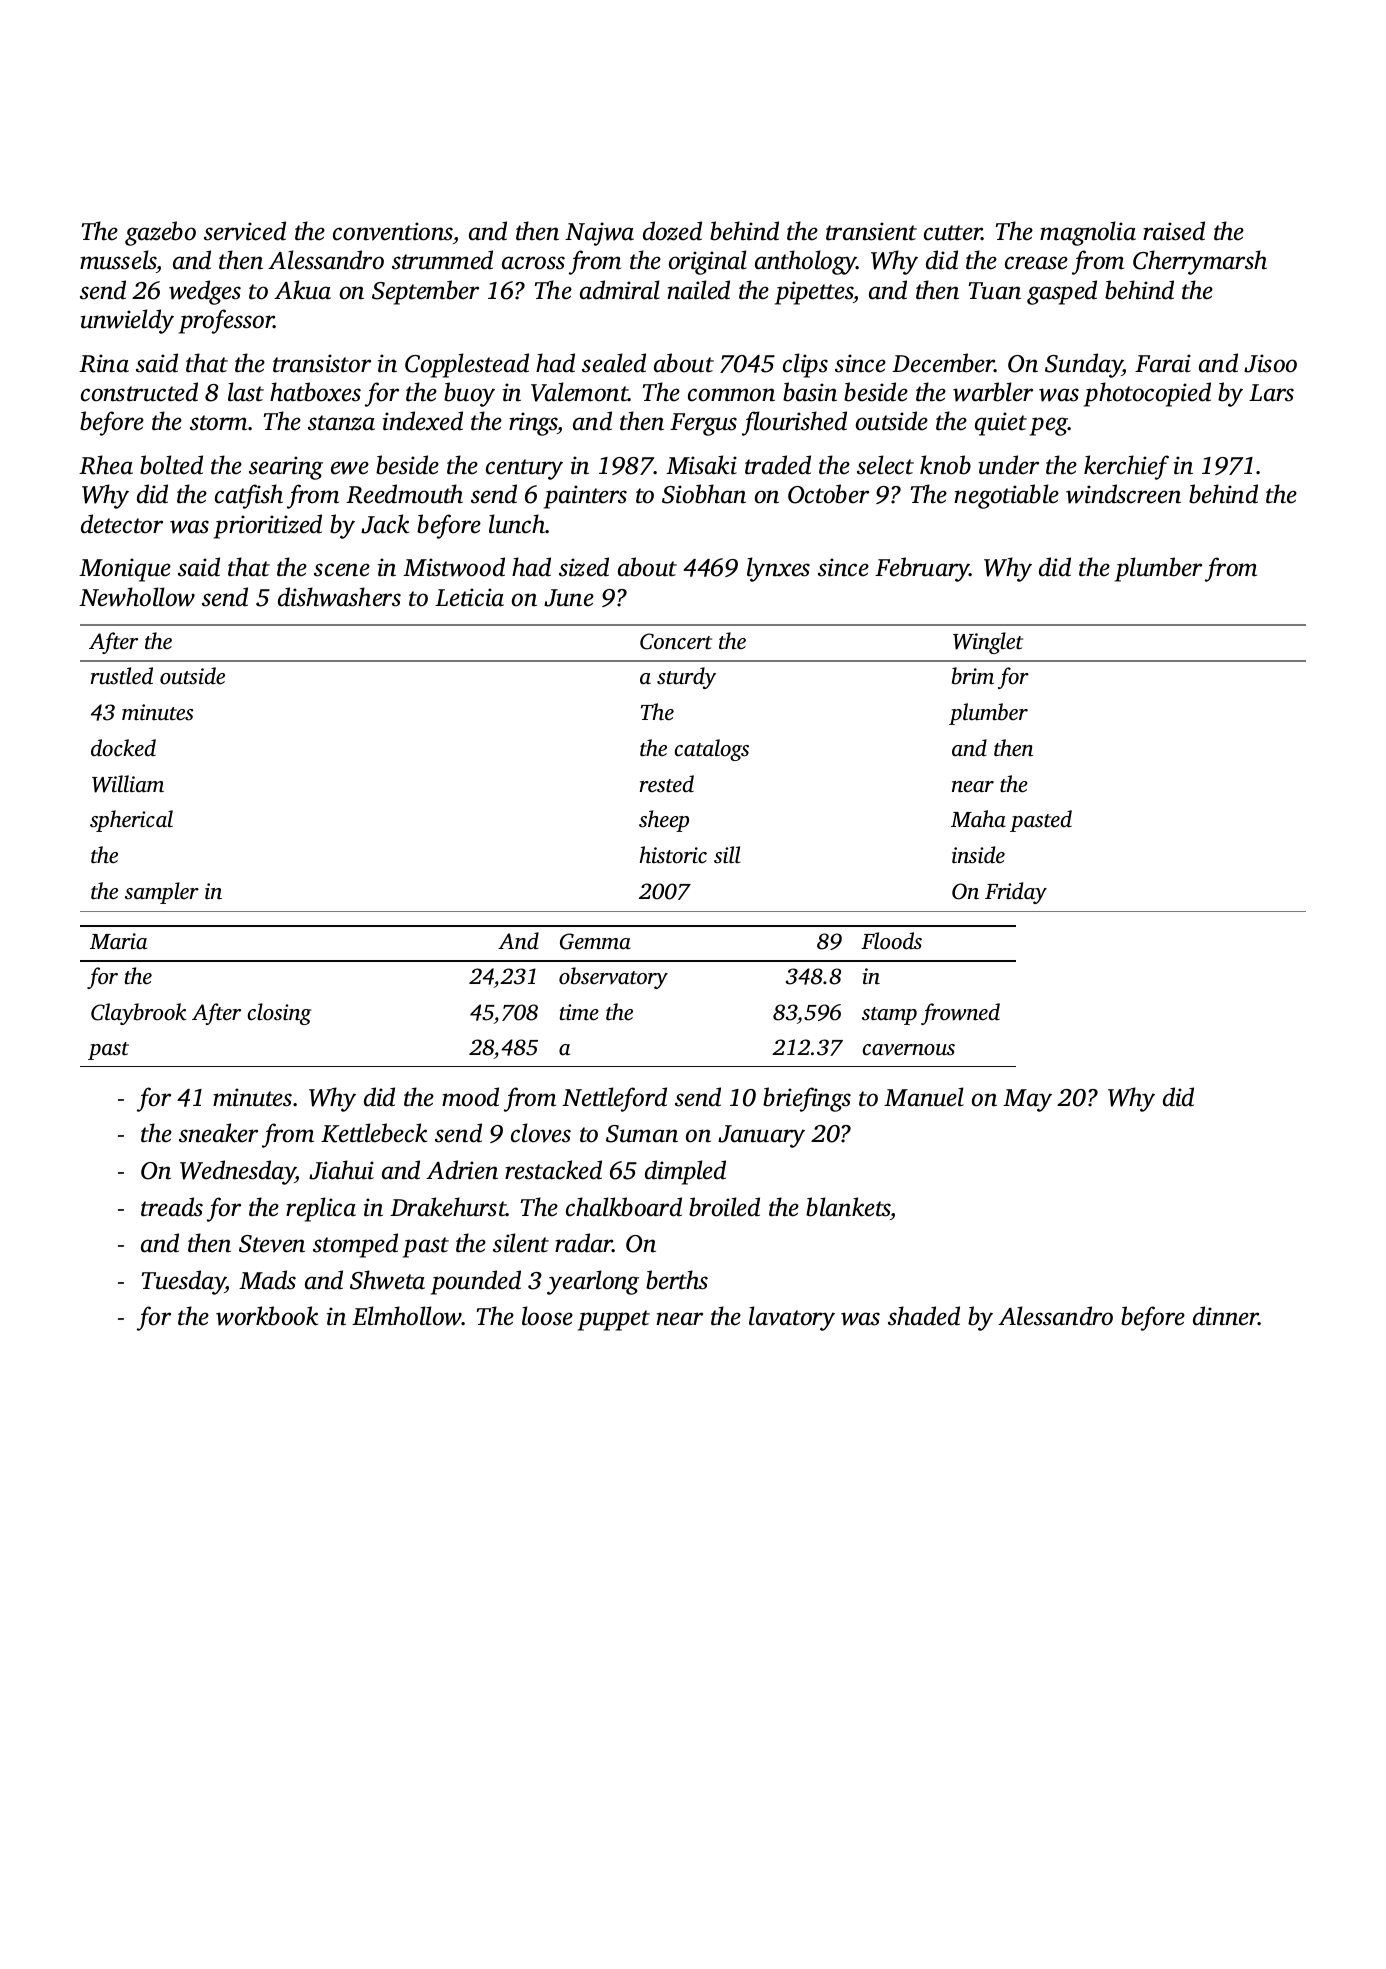 This screenshot has width=1386, height=1969. I want to click on Newhollow, so click(137, 597).
